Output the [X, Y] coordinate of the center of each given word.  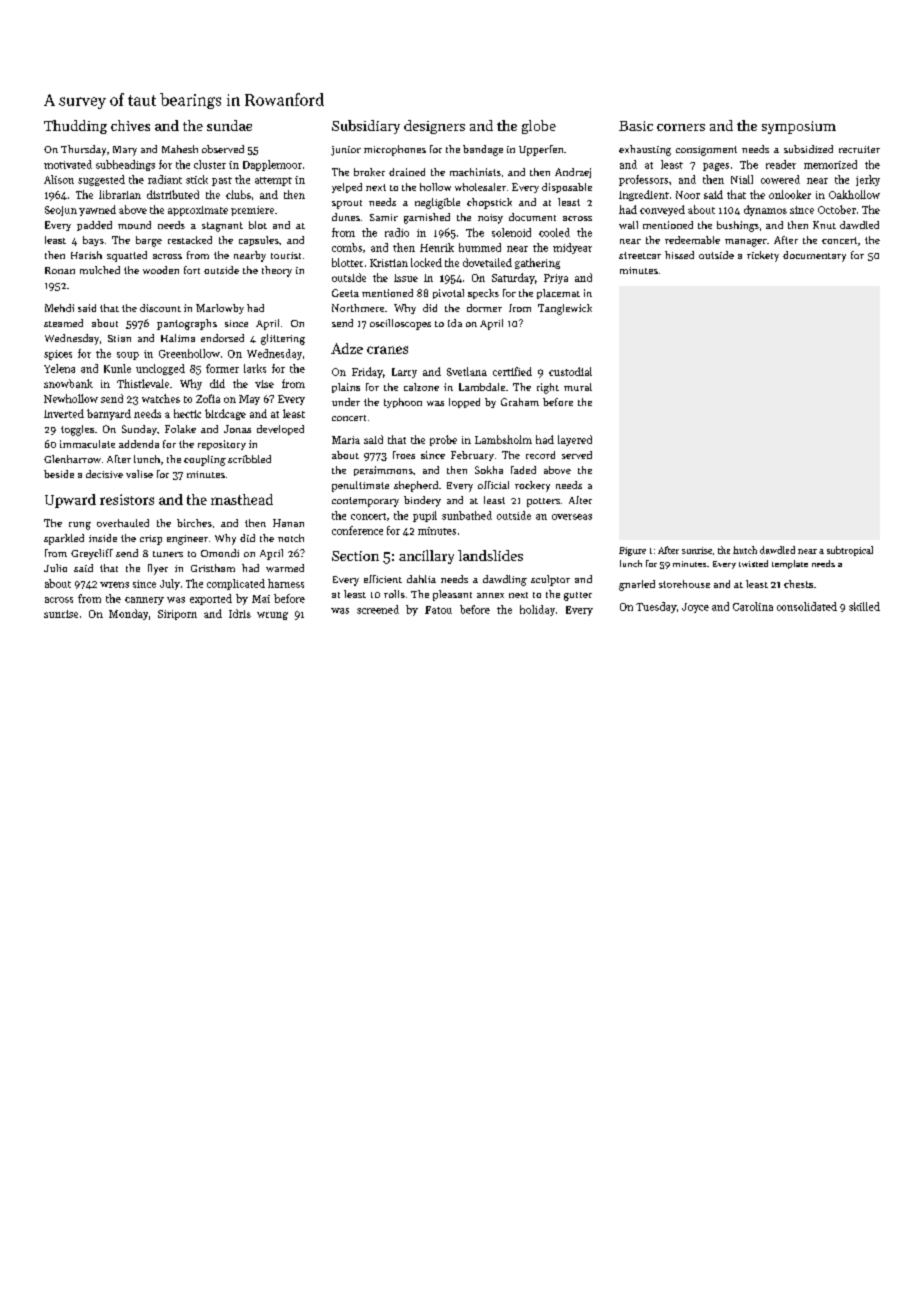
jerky [868, 180]
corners [681, 127]
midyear [572, 248]
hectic [187, 413]
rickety [763, 256]
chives [130, 125]
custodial [570, 371]
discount [160, 308]
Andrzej [573, 173]
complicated [236, 584]
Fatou [438, 610]
